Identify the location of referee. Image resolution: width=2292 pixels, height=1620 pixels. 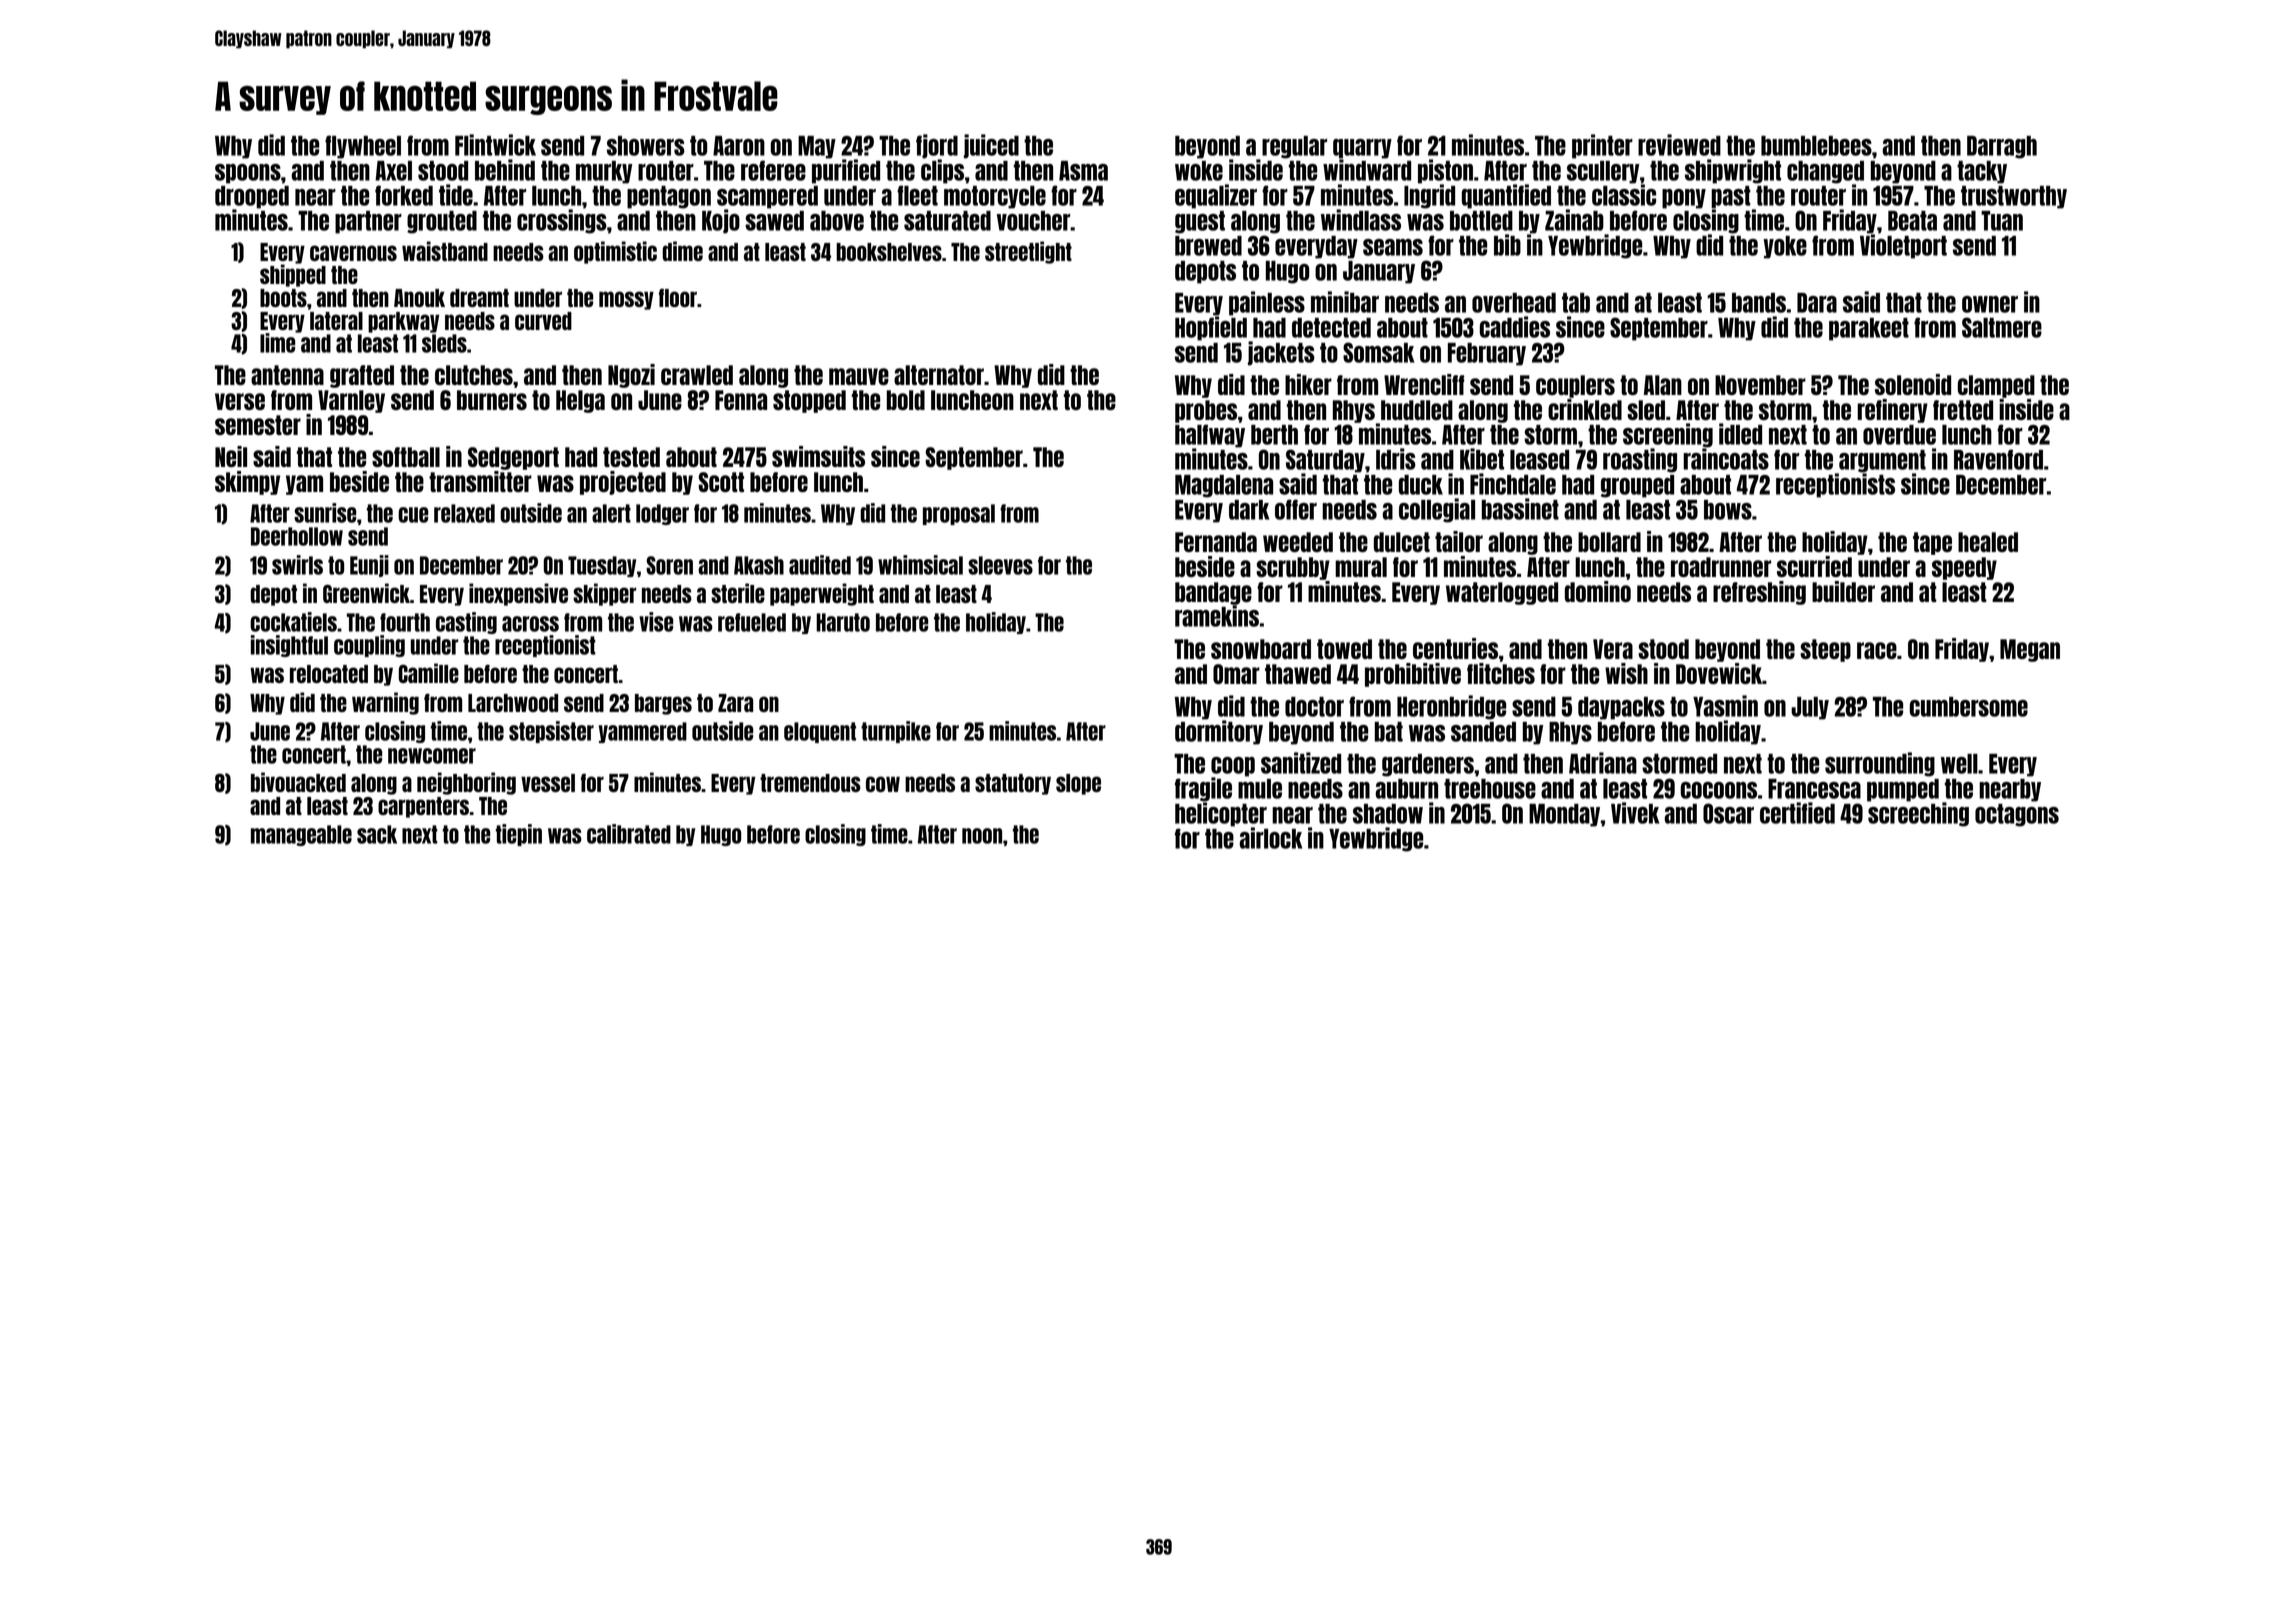
(773, 170).
